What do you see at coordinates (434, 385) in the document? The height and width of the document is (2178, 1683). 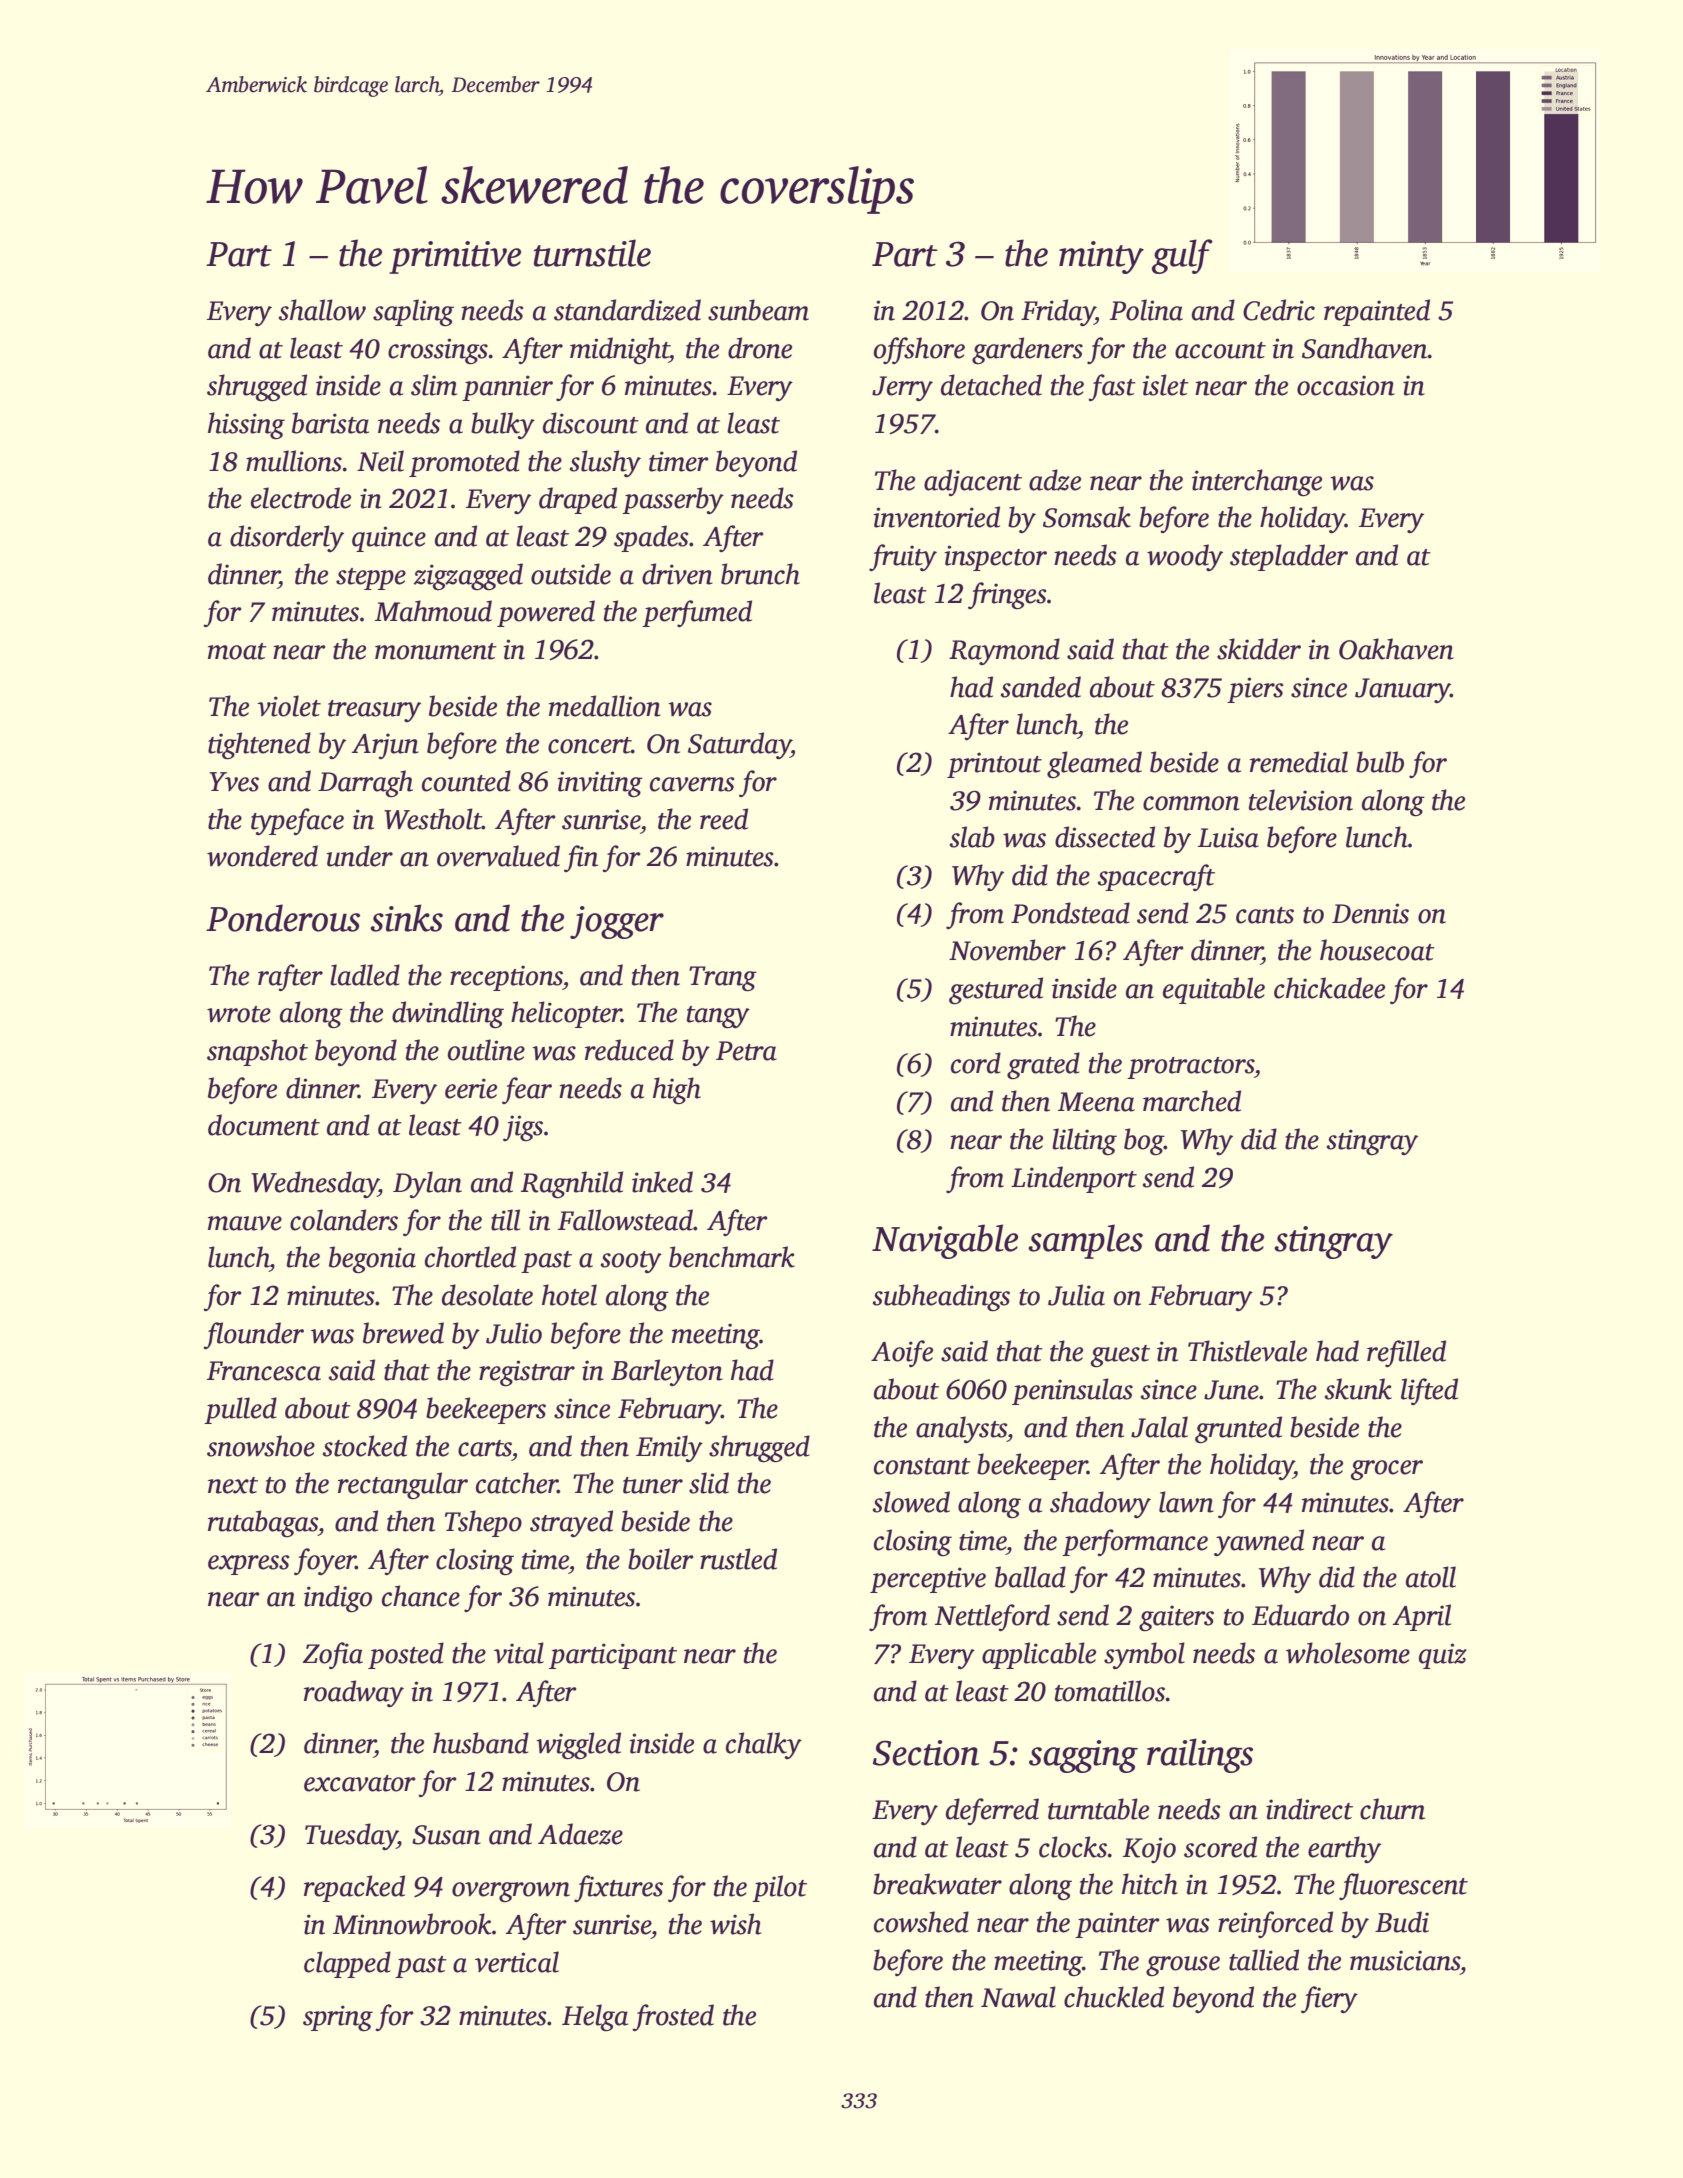 I see `slim` at bounding box center [434, 385].
